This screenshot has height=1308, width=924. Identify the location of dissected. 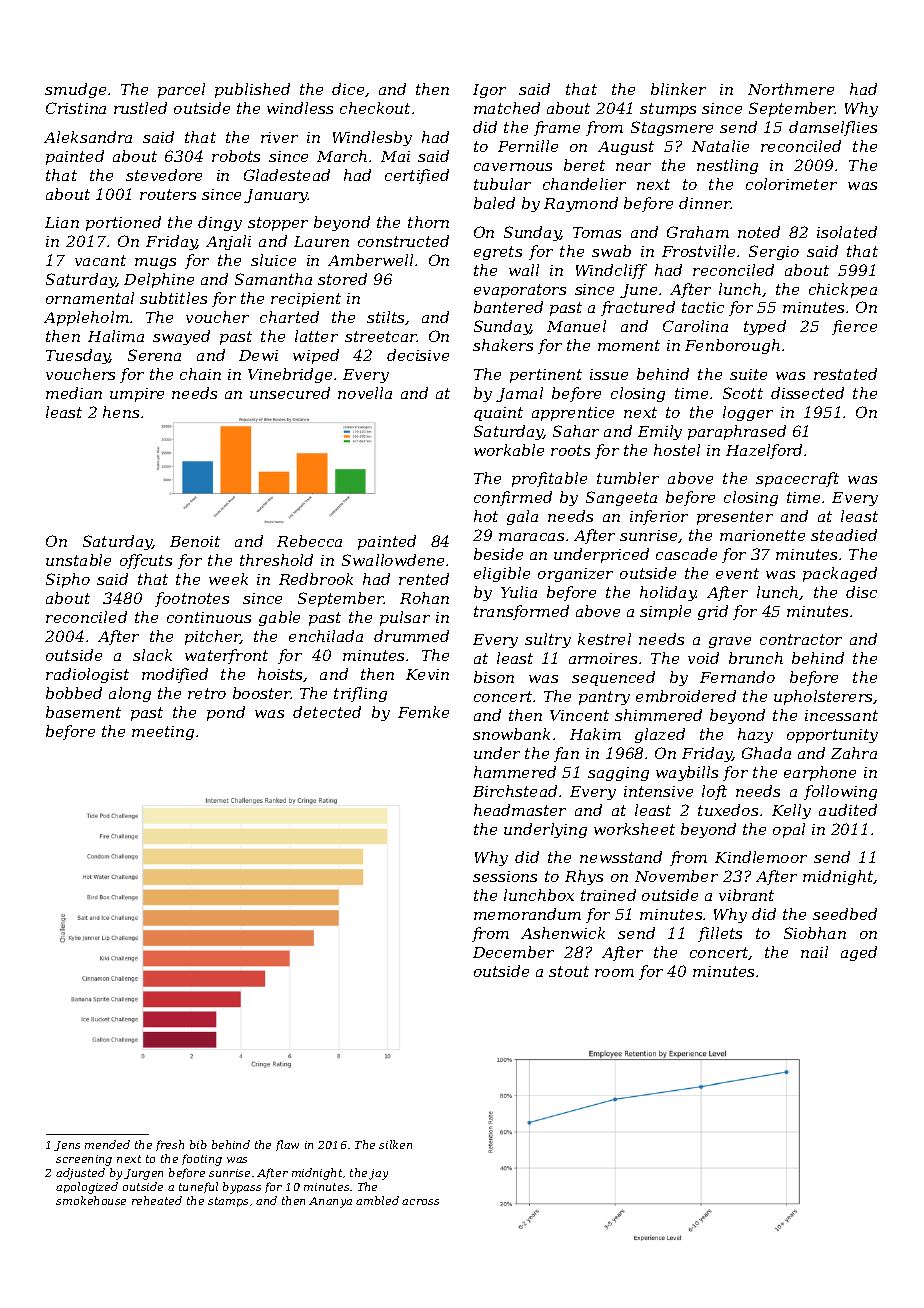
(807, 393).
